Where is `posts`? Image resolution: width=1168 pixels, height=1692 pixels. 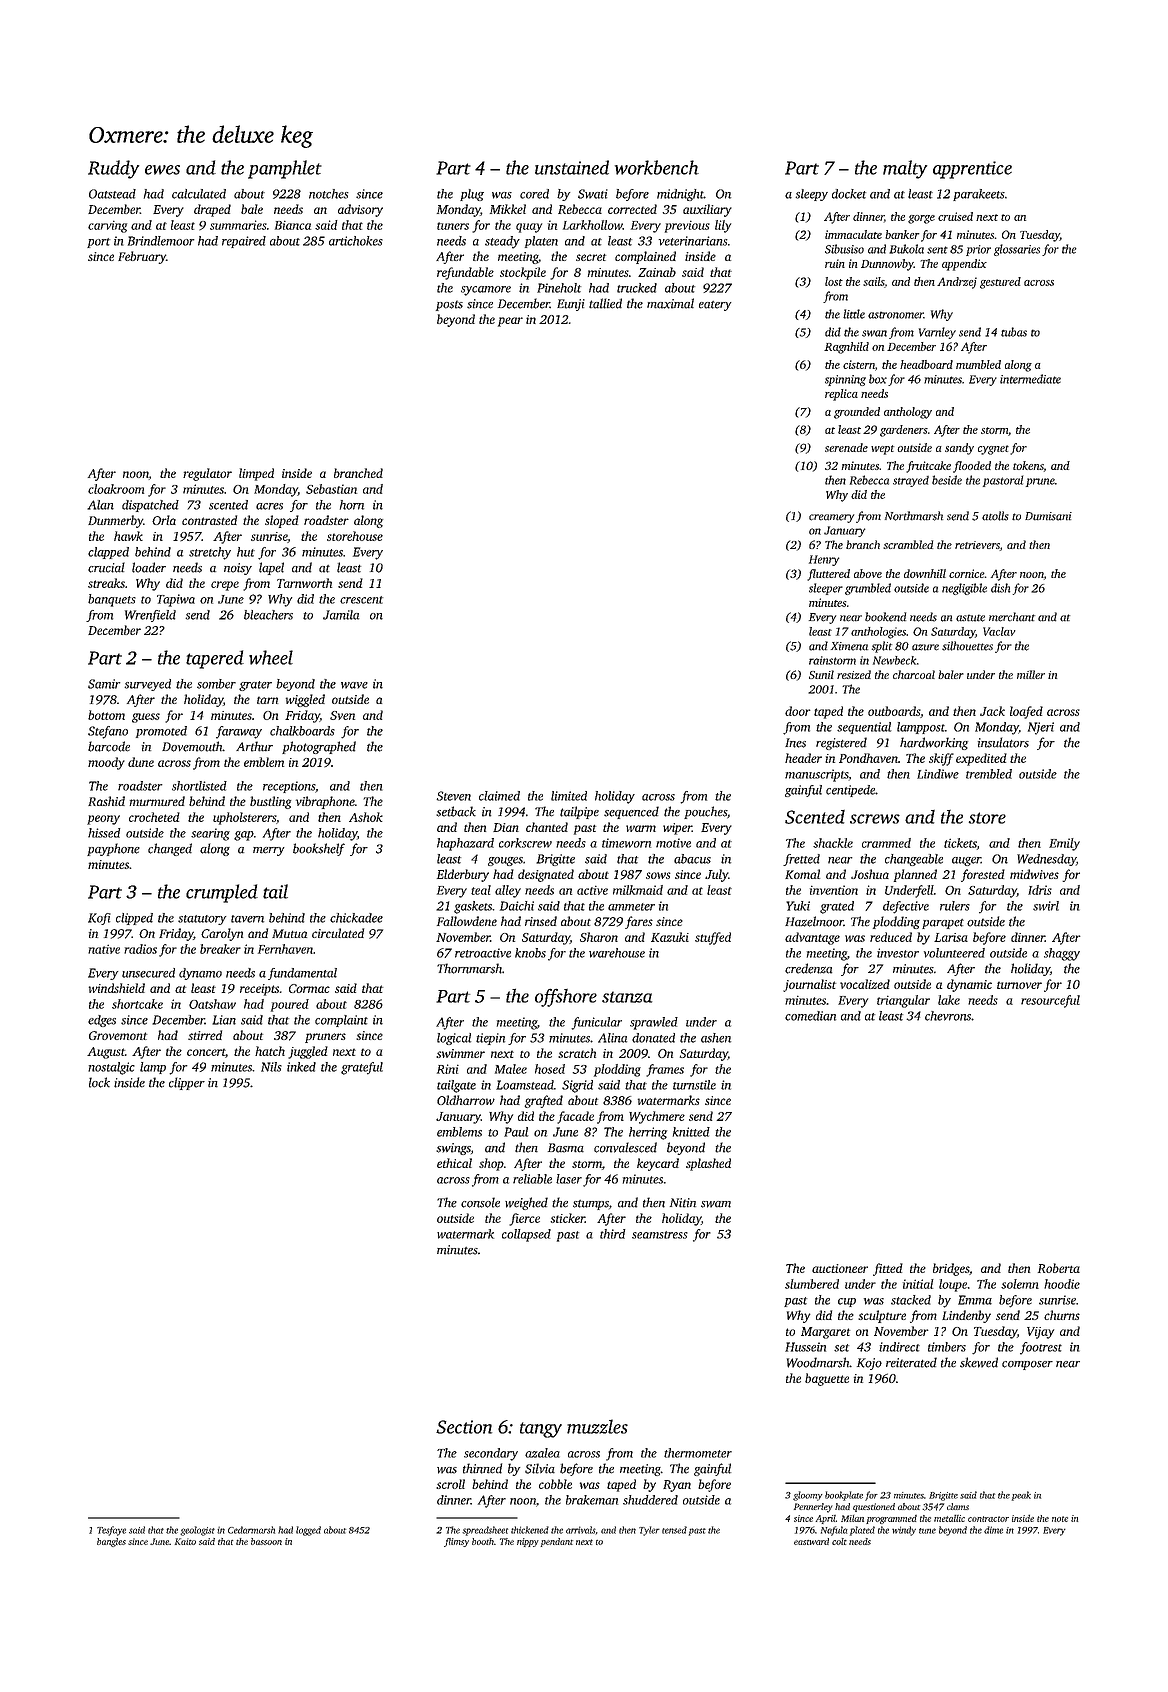
posts is located at coordinates (449, 305).
